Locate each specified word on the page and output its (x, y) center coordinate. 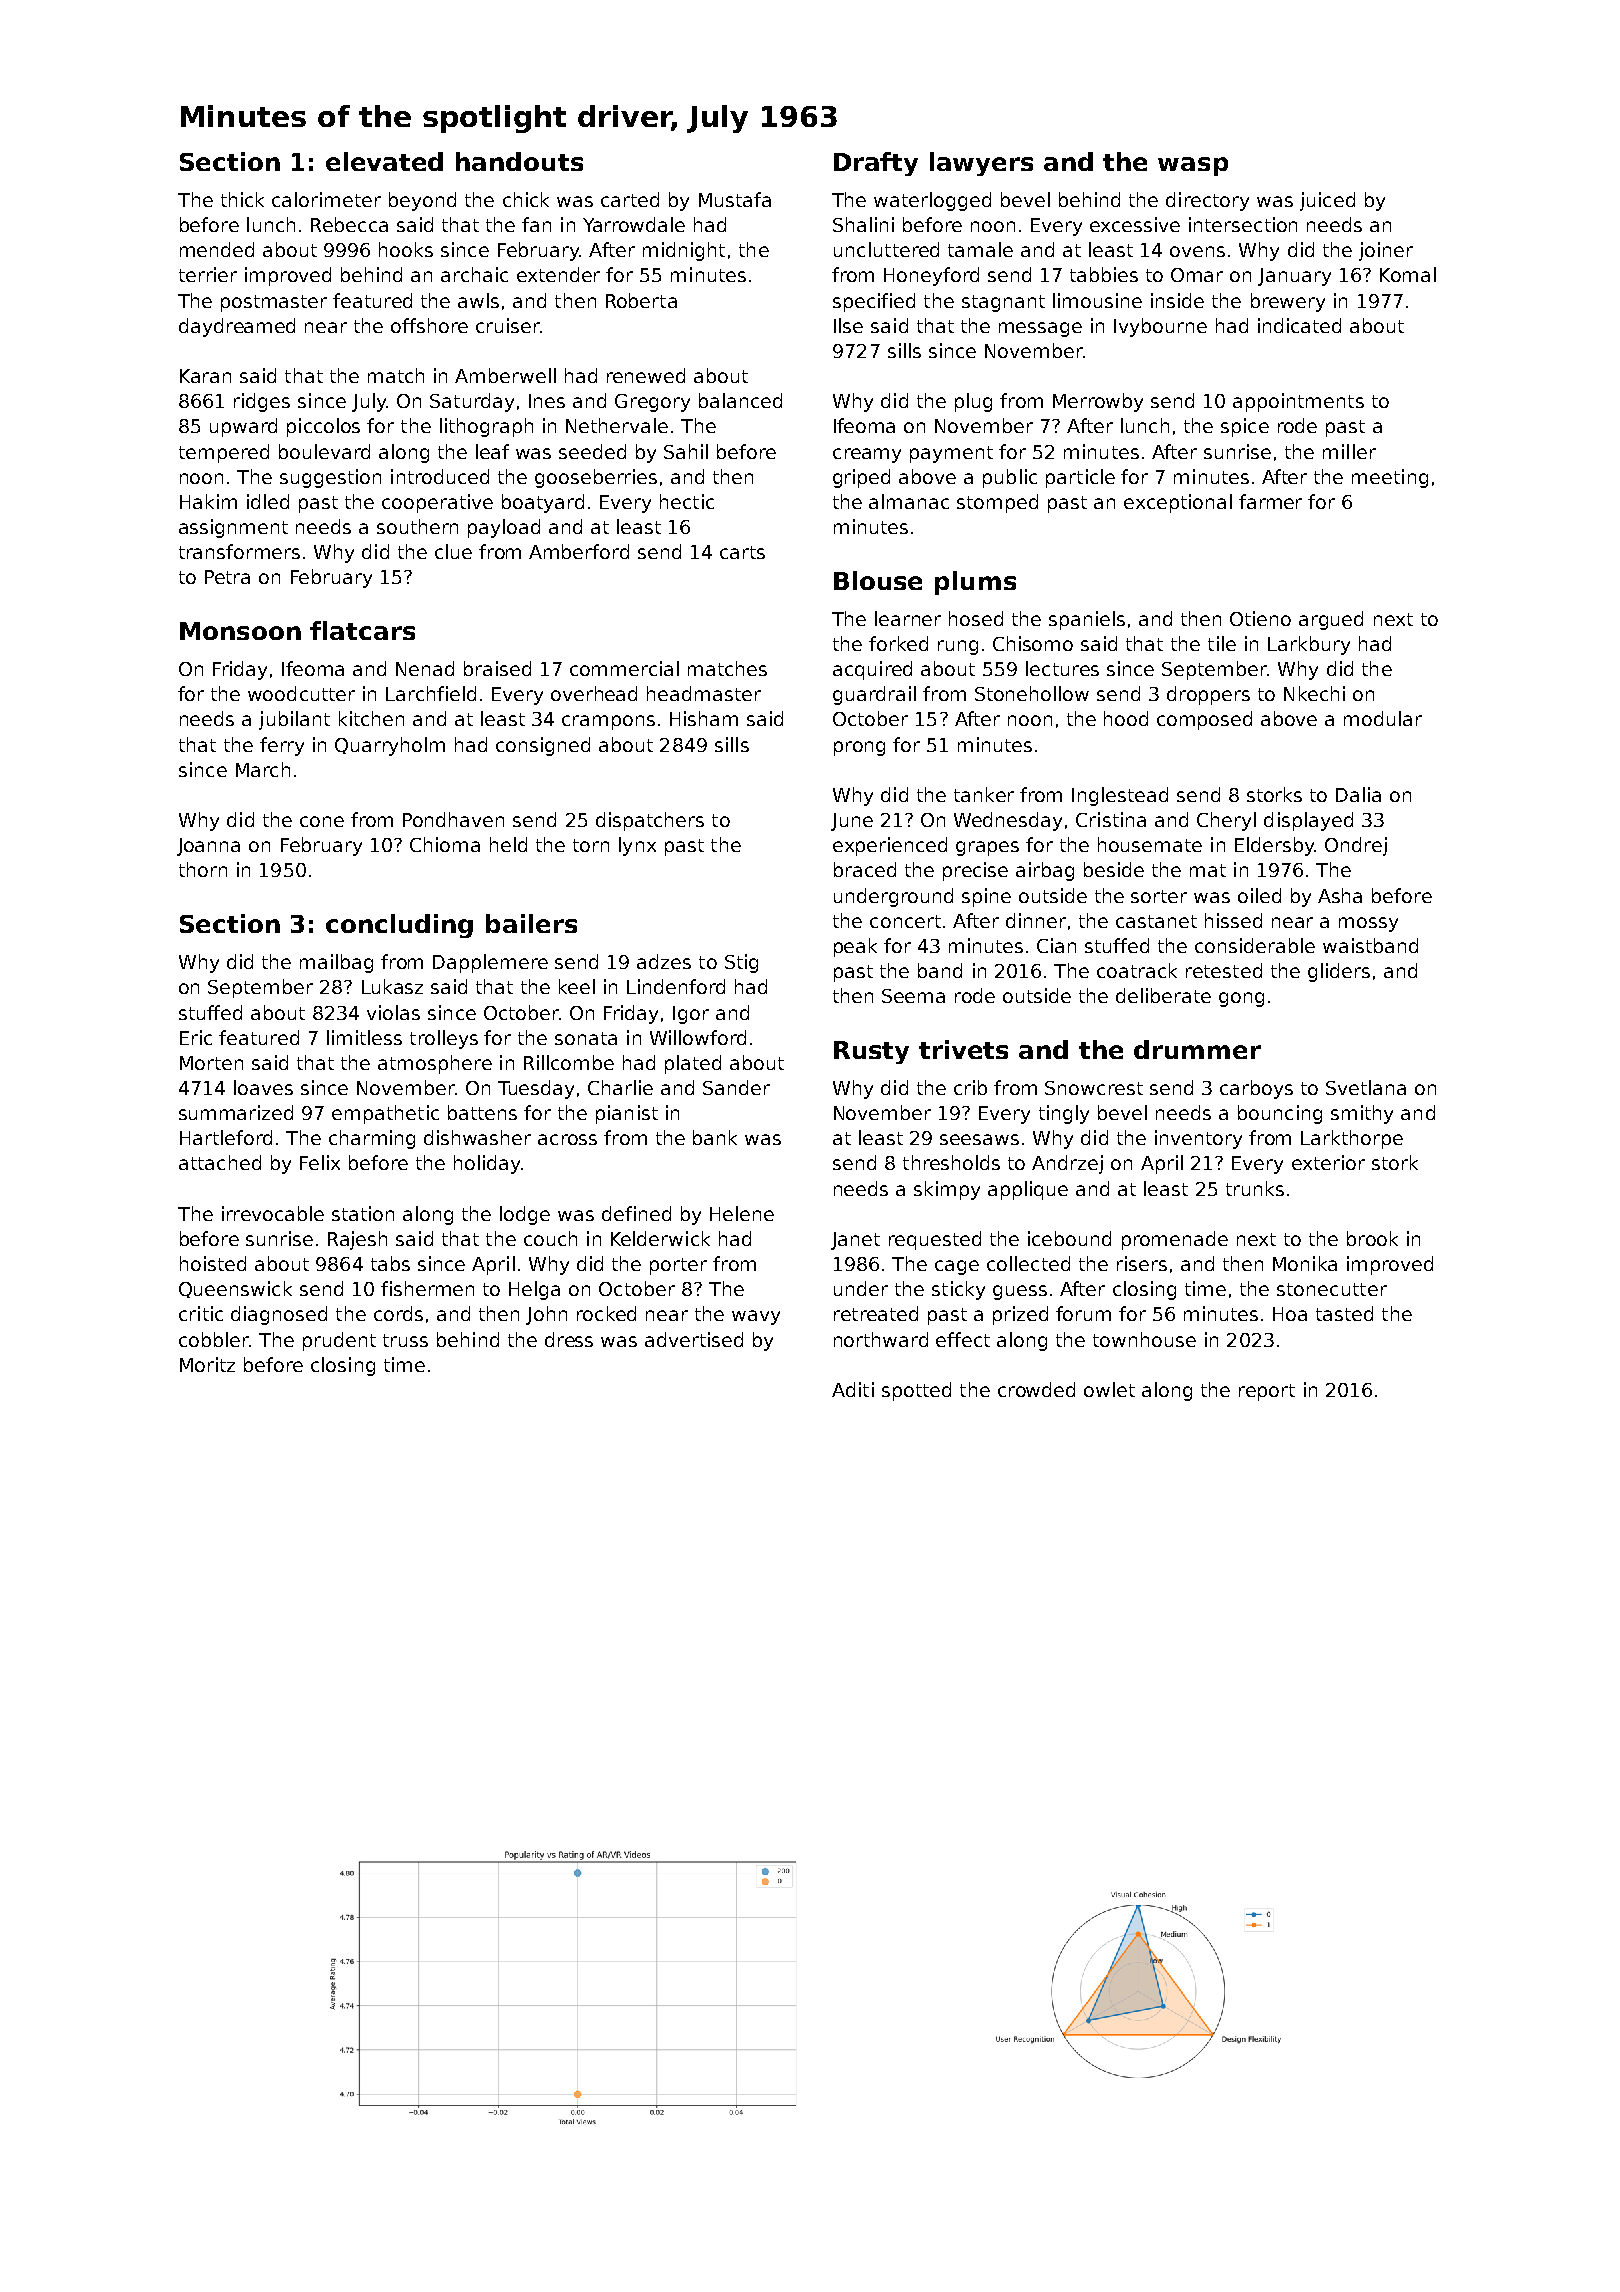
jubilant (294, 720)
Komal (1408, 274)
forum (1083, 1313)
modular (1383, 718)
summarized (236, 1112)
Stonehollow (1032, 693)
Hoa (1290, 1314)
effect (963, 1339)
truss (405, 1340)
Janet (855, 1241)
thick (242, 199)
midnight (684, 251)
